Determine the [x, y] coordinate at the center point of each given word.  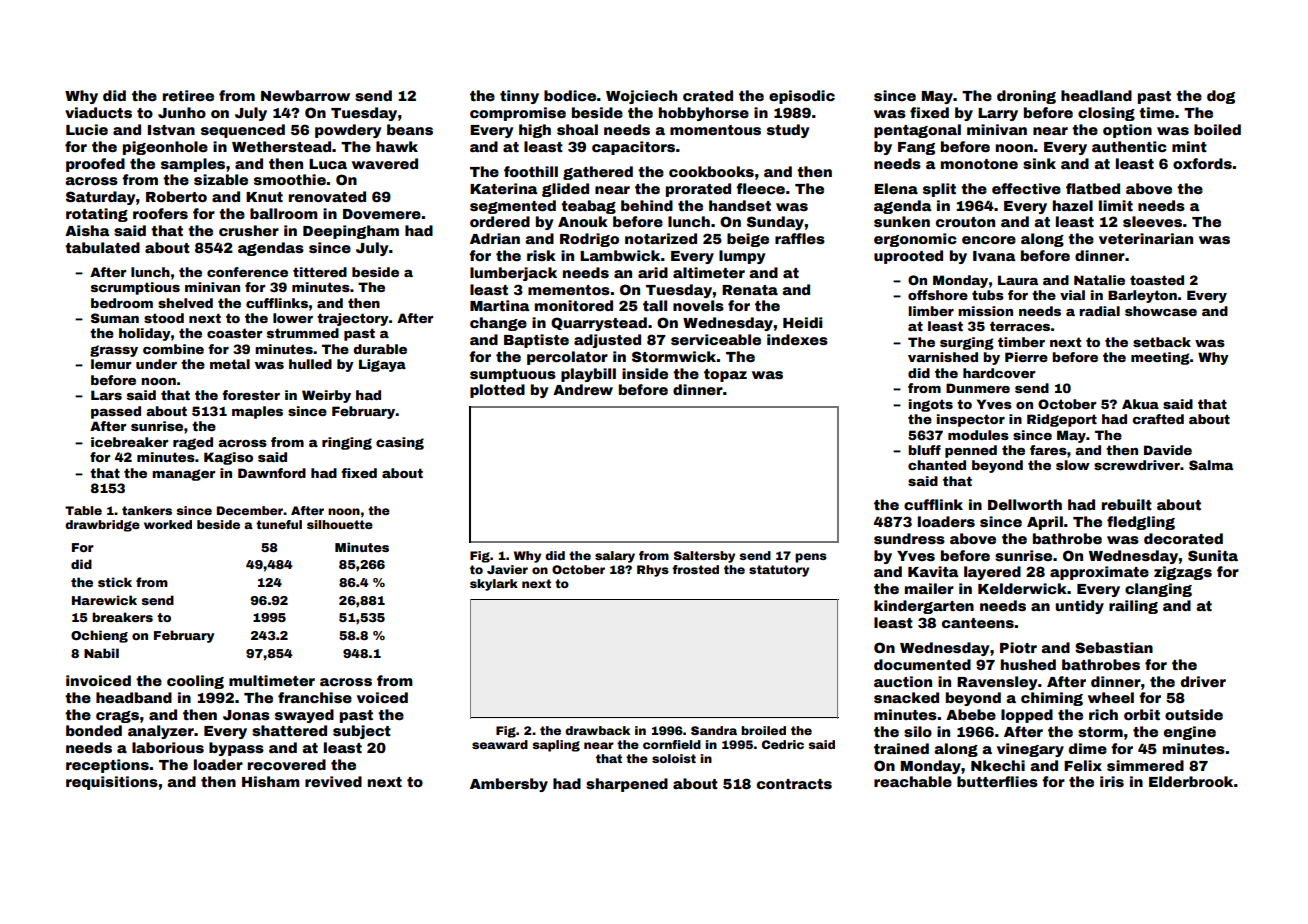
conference [247, 272]
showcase [1161, 311]
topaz [725, 375]
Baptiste [536, 341]
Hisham [271, 781]
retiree [188, 95]
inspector [971, 420]
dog [1221, 97]
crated [708, 95]
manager [183, 475]
